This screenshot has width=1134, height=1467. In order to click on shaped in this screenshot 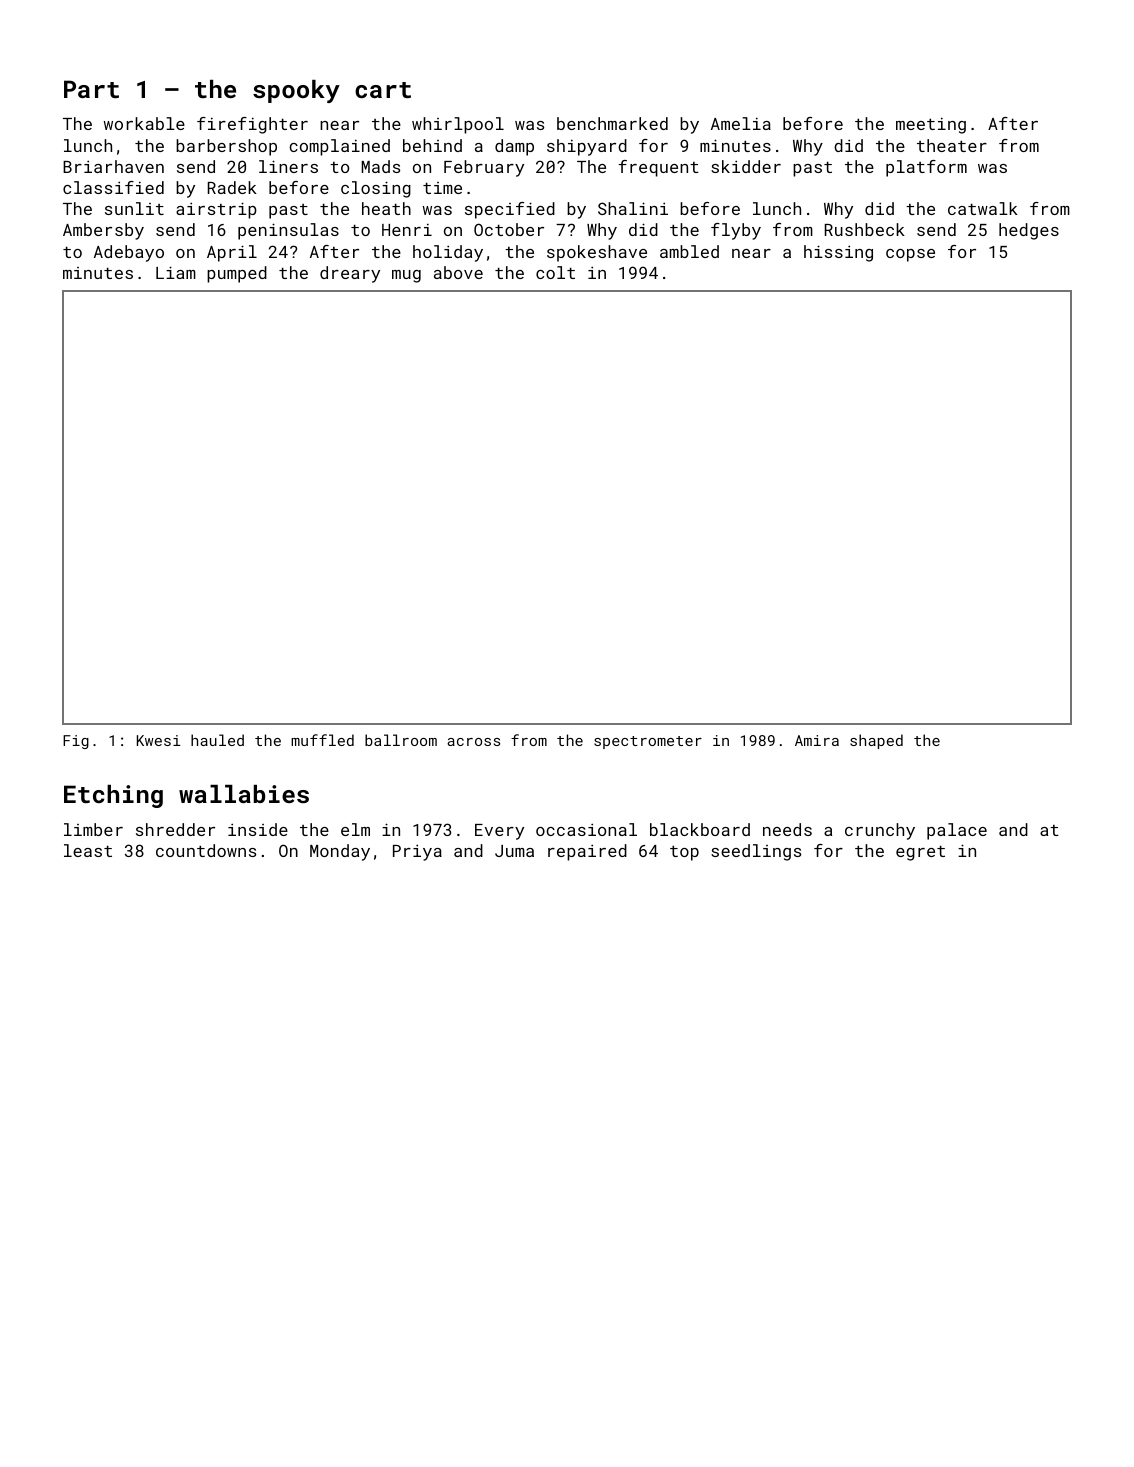, I will do `click(876, 741)`.
